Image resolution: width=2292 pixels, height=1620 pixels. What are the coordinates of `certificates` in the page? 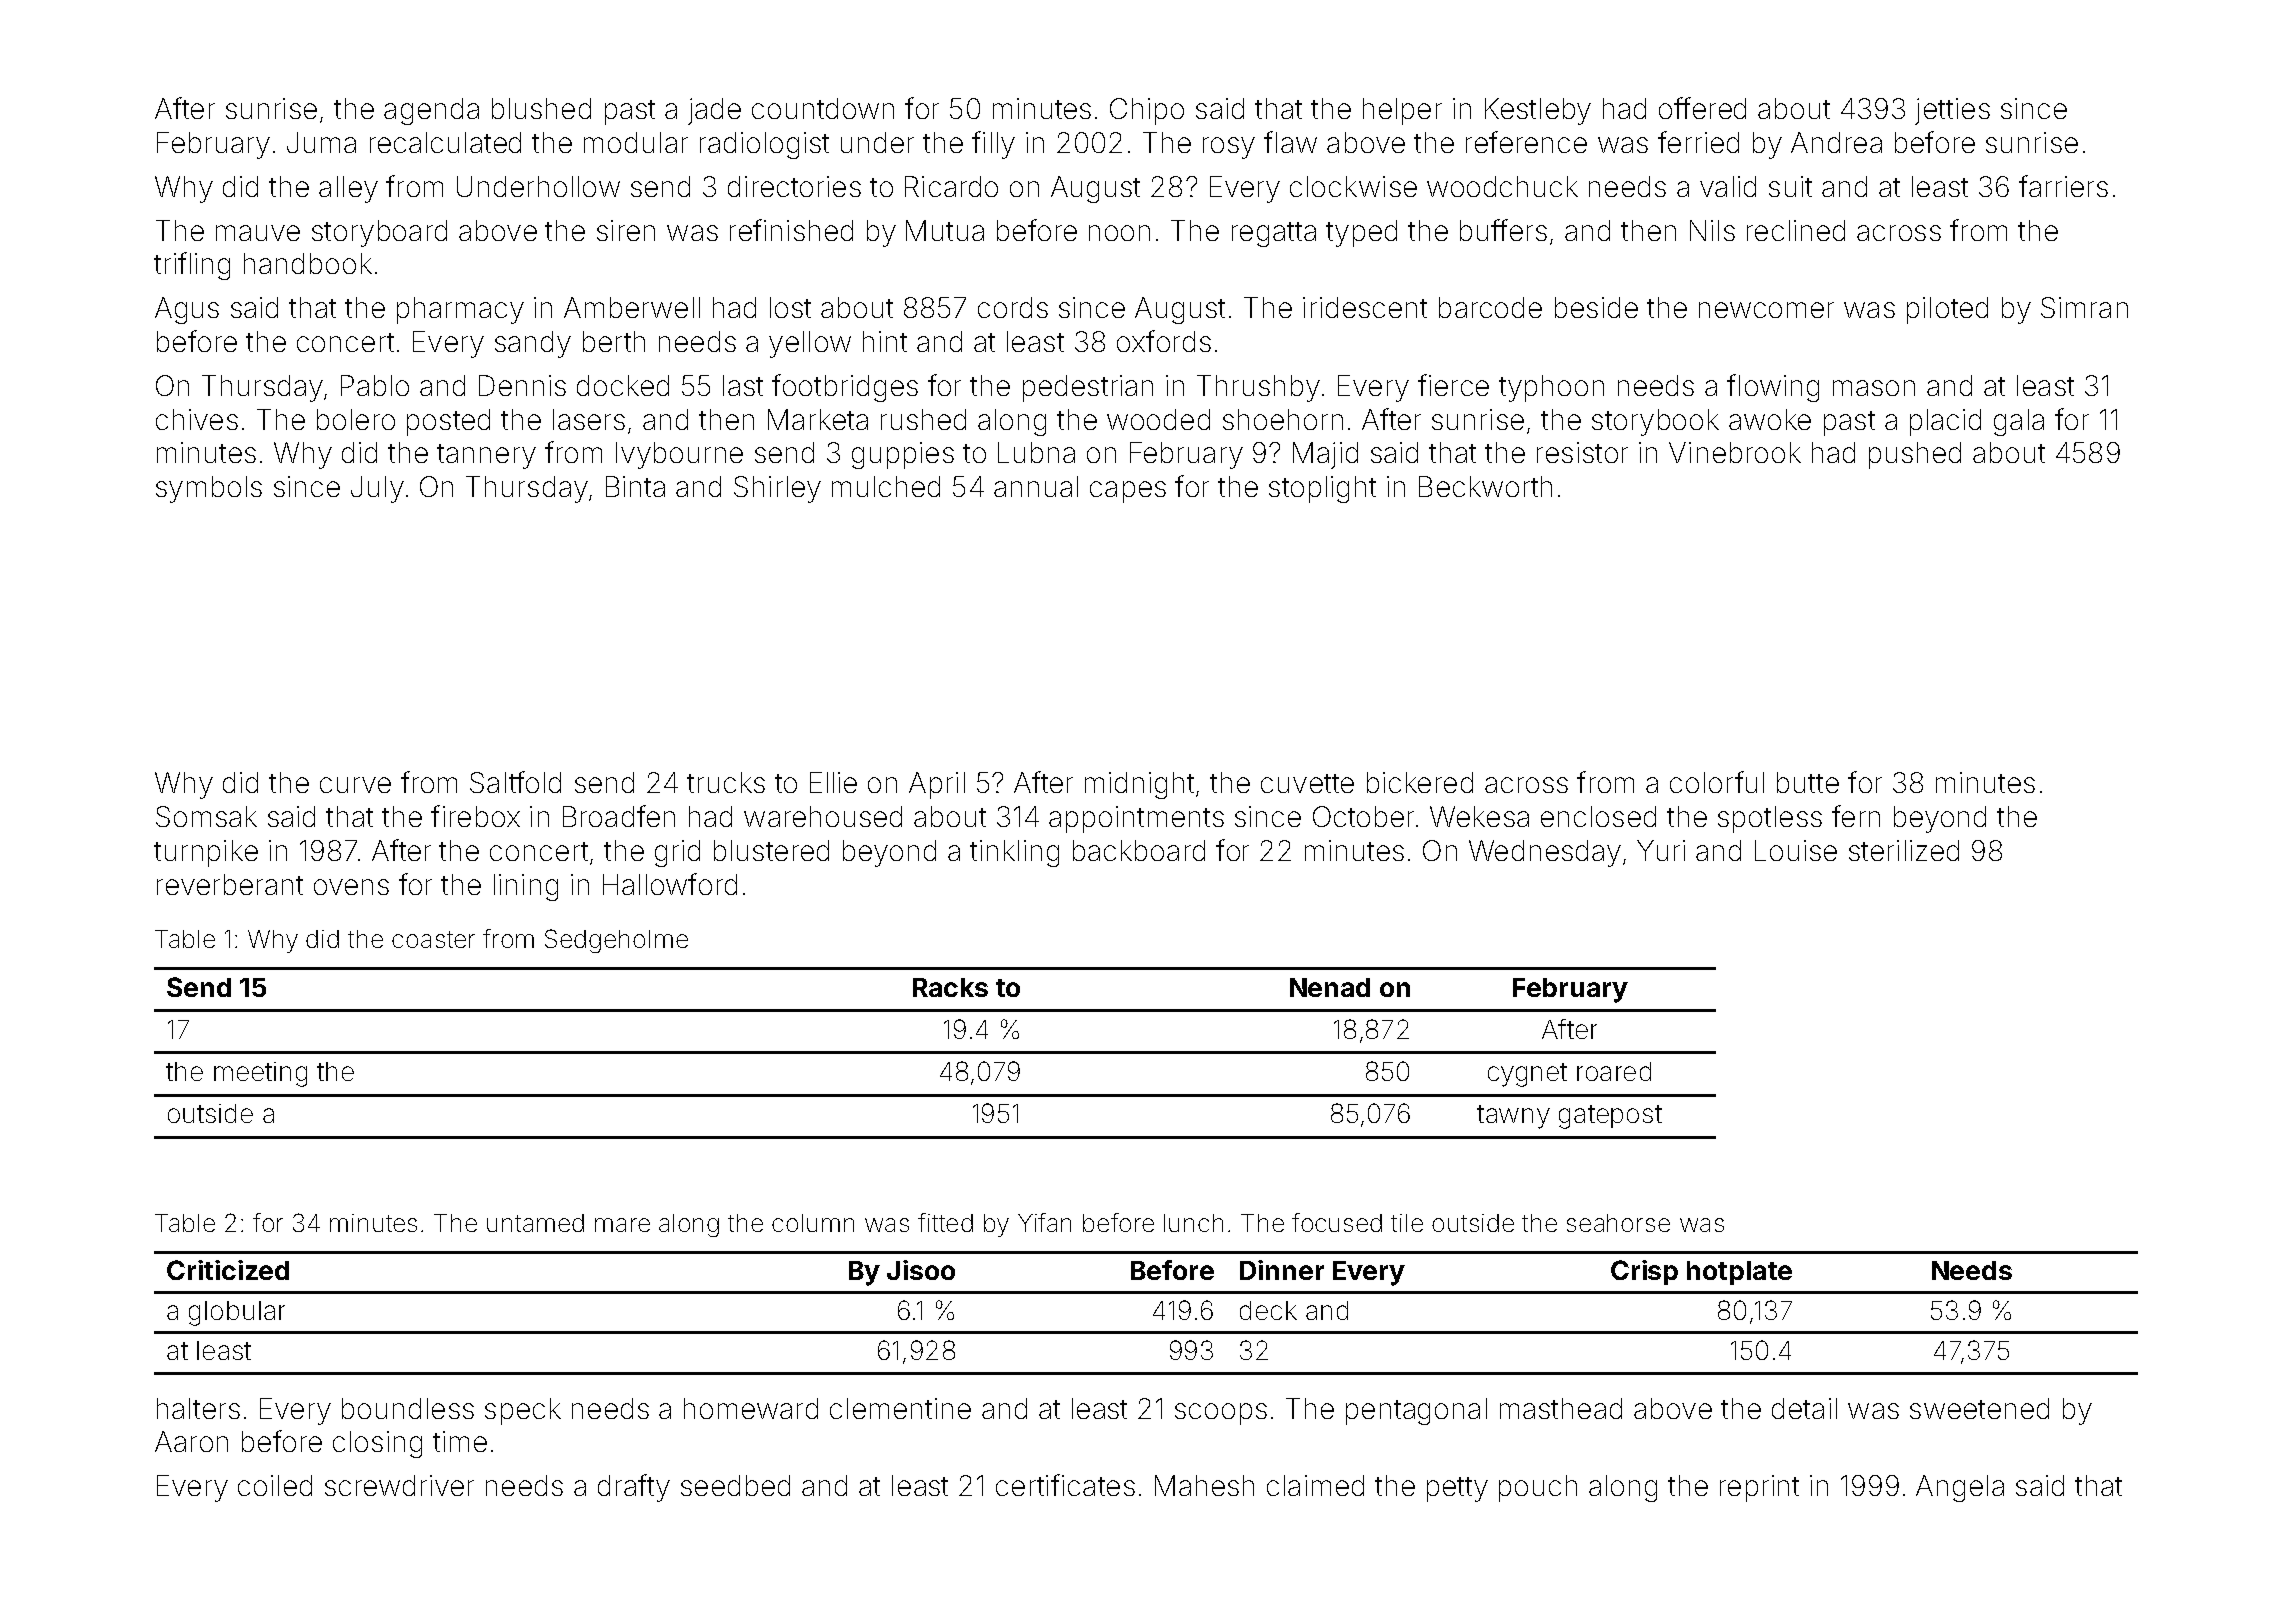 It's located at (1065, 1485).
